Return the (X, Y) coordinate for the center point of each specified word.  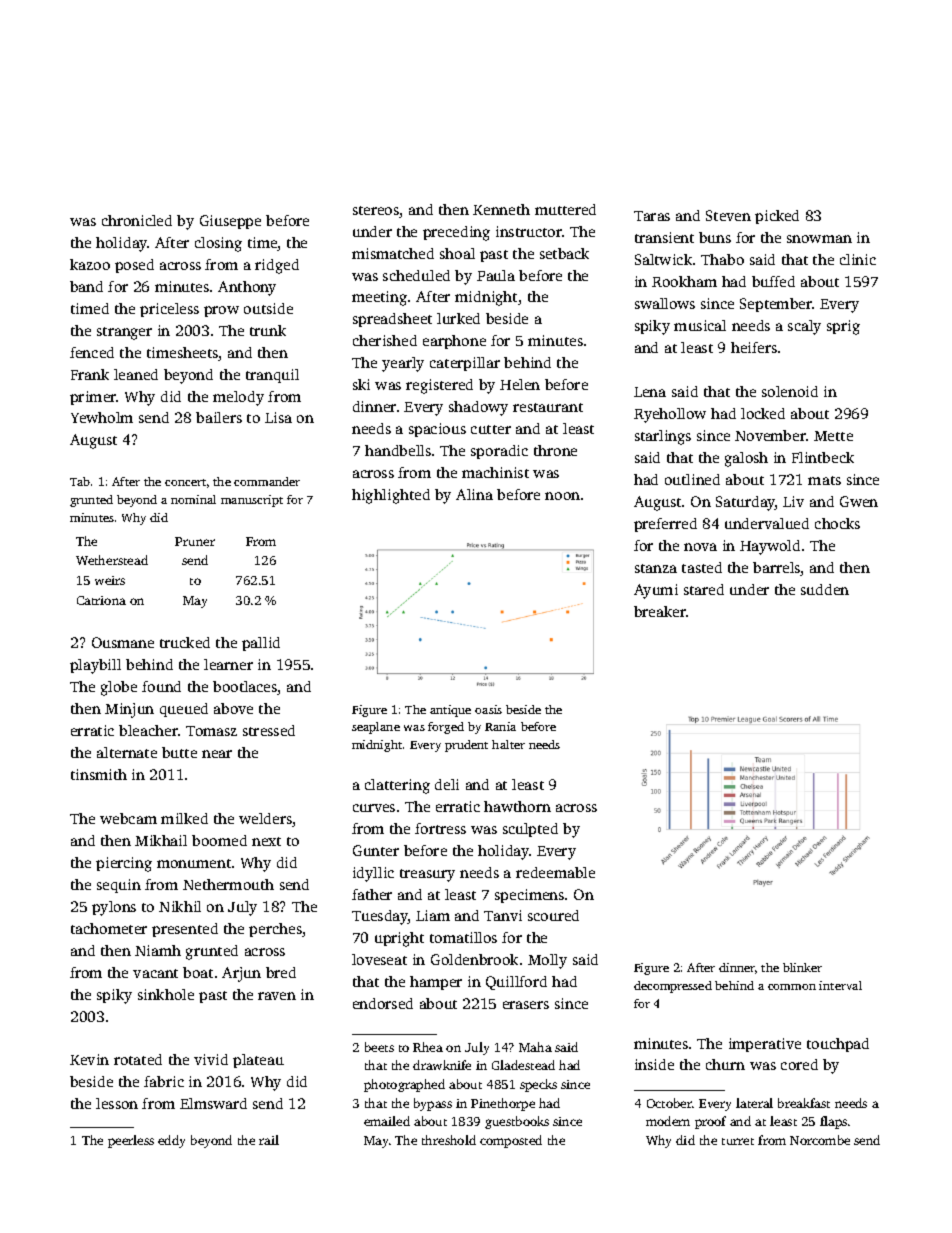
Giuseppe (230, 222)
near (217, 754)
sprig (843, 327)
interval (840, 985)
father (372, 894)
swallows (665, 303)
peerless (131, 1141)
